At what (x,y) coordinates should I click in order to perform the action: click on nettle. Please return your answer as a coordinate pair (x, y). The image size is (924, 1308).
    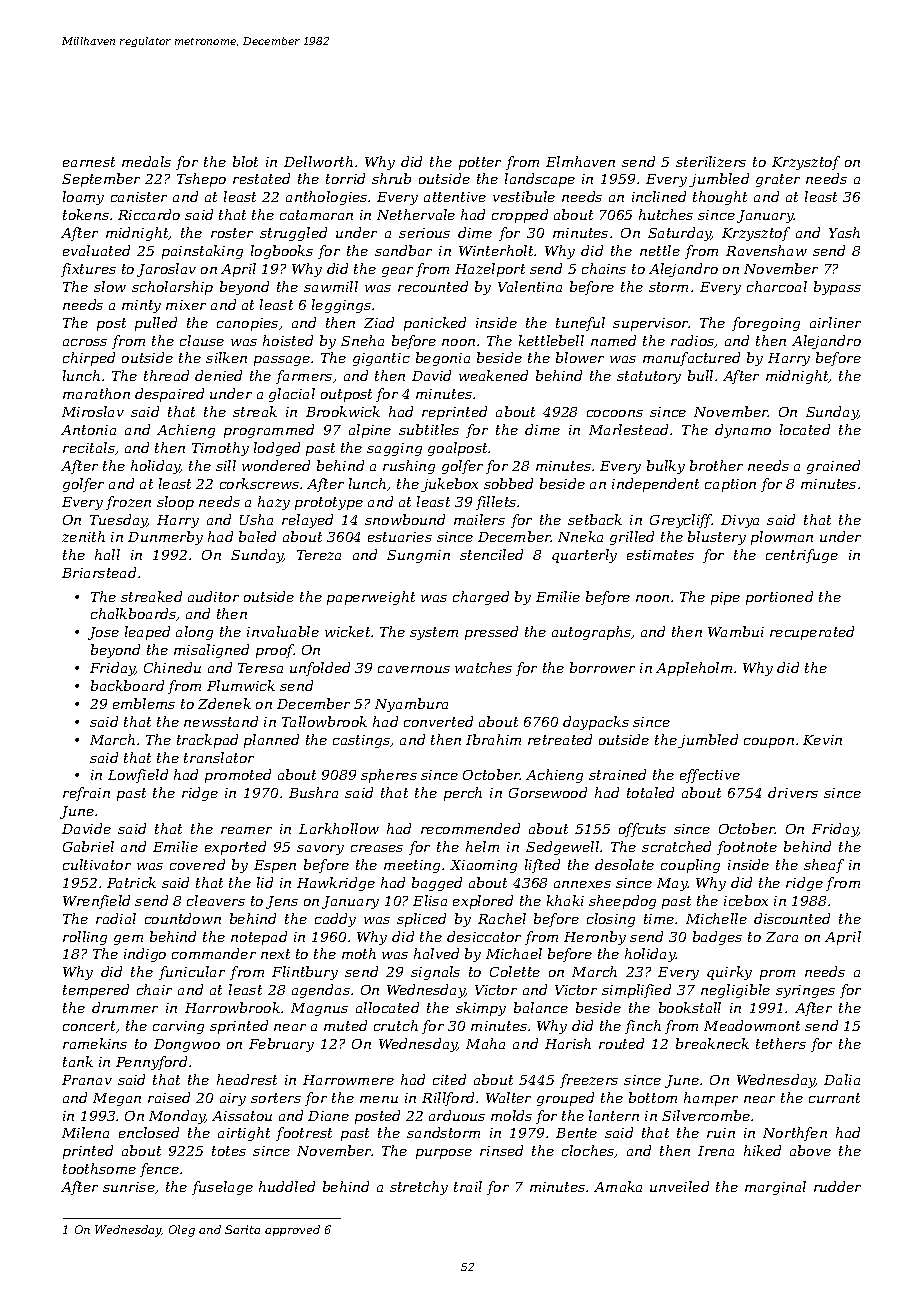
    Looking at the image, I should click on (660, 250).
